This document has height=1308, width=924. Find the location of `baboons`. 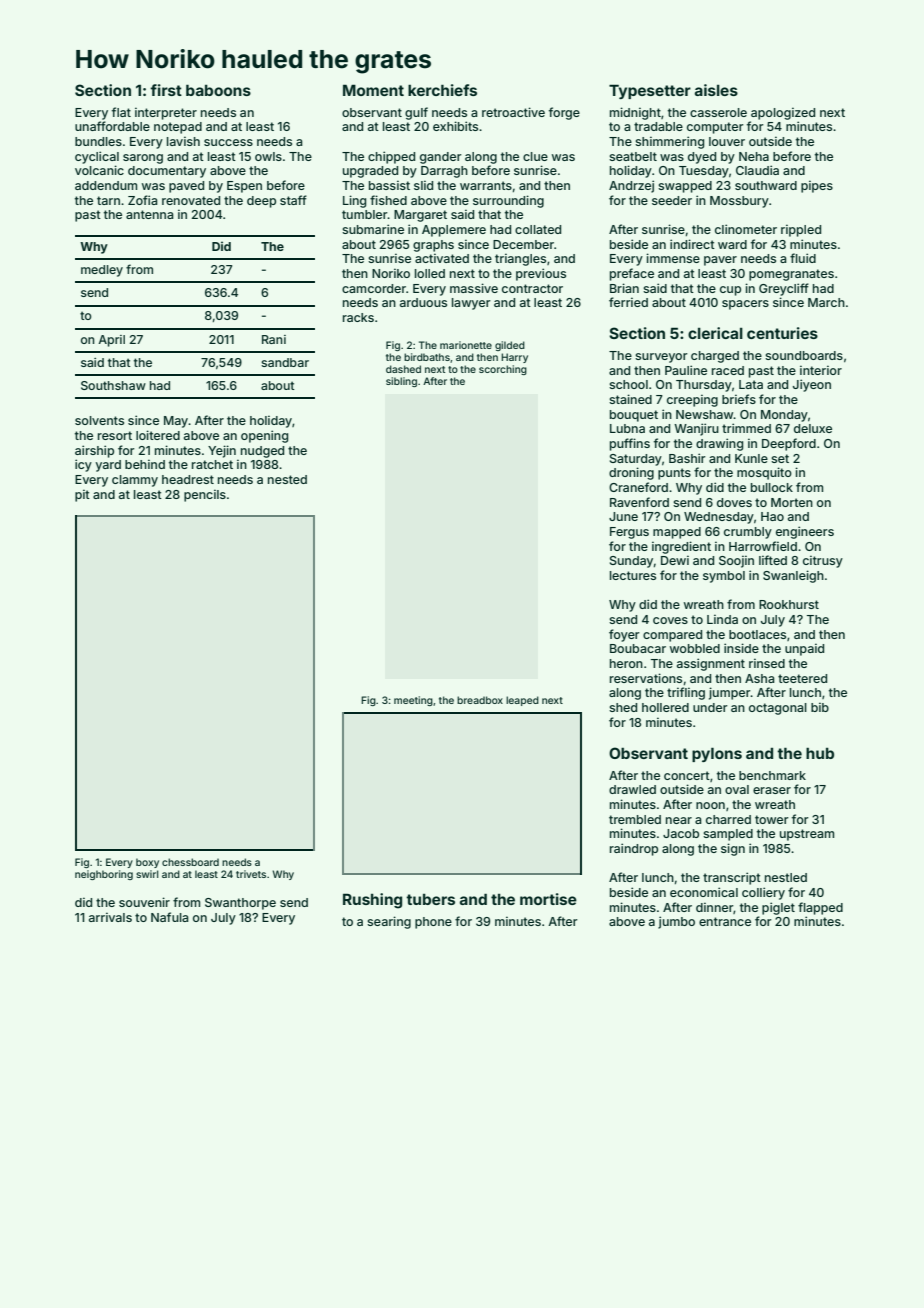

baboons is located at coordinates (218, 90).
